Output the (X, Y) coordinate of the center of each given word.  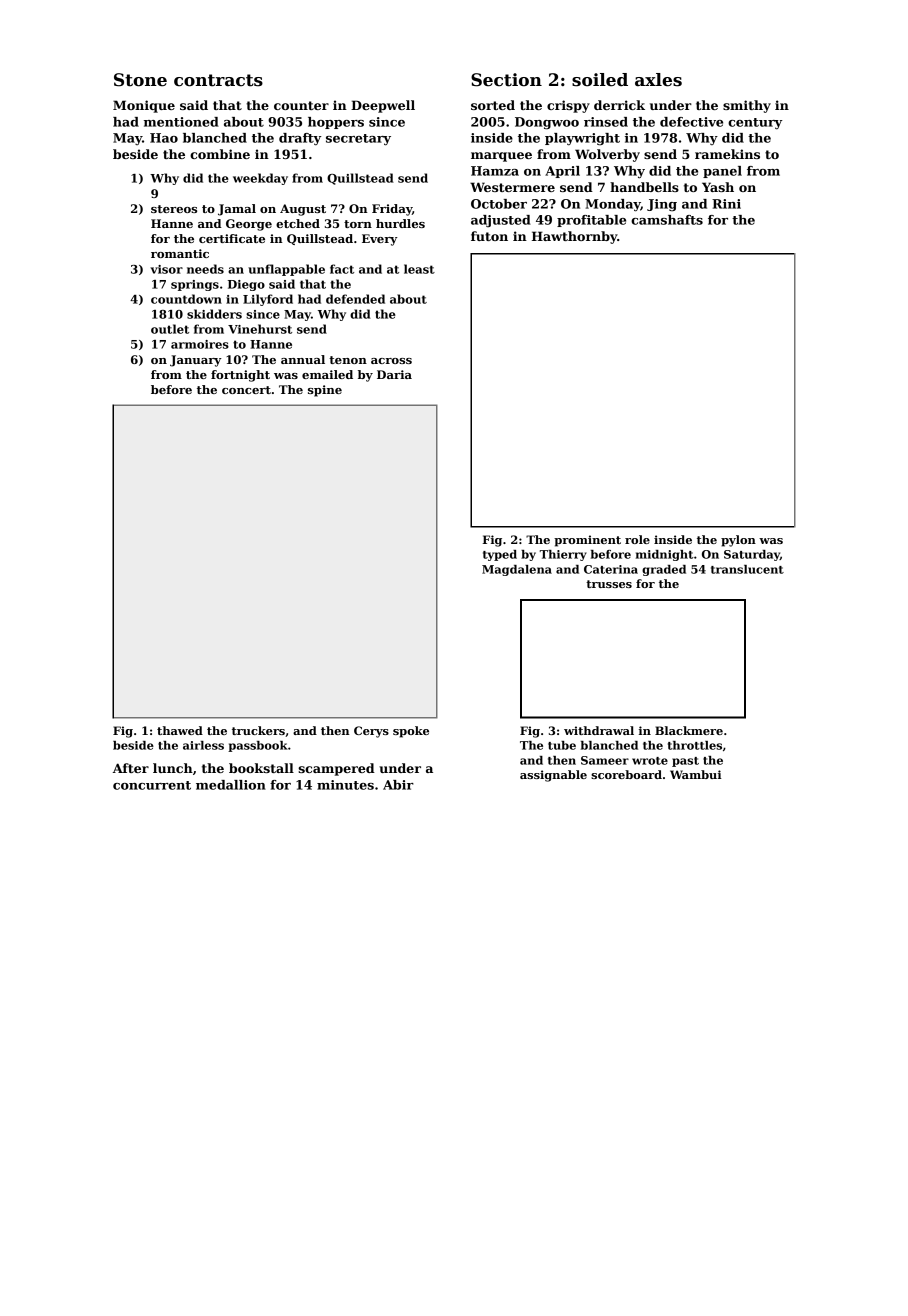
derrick (619, 105)
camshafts (667, 220)
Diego (246, 285)
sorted (493, 105)
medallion (231, 785)
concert (246, 390)
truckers (258, 730)
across (391, 361)
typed (500, 555)
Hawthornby (574, 237)
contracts (218, 80)
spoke (411, 732)
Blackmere (689, 730)
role (637, 539)
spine (325, 391)
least (419, 269)
